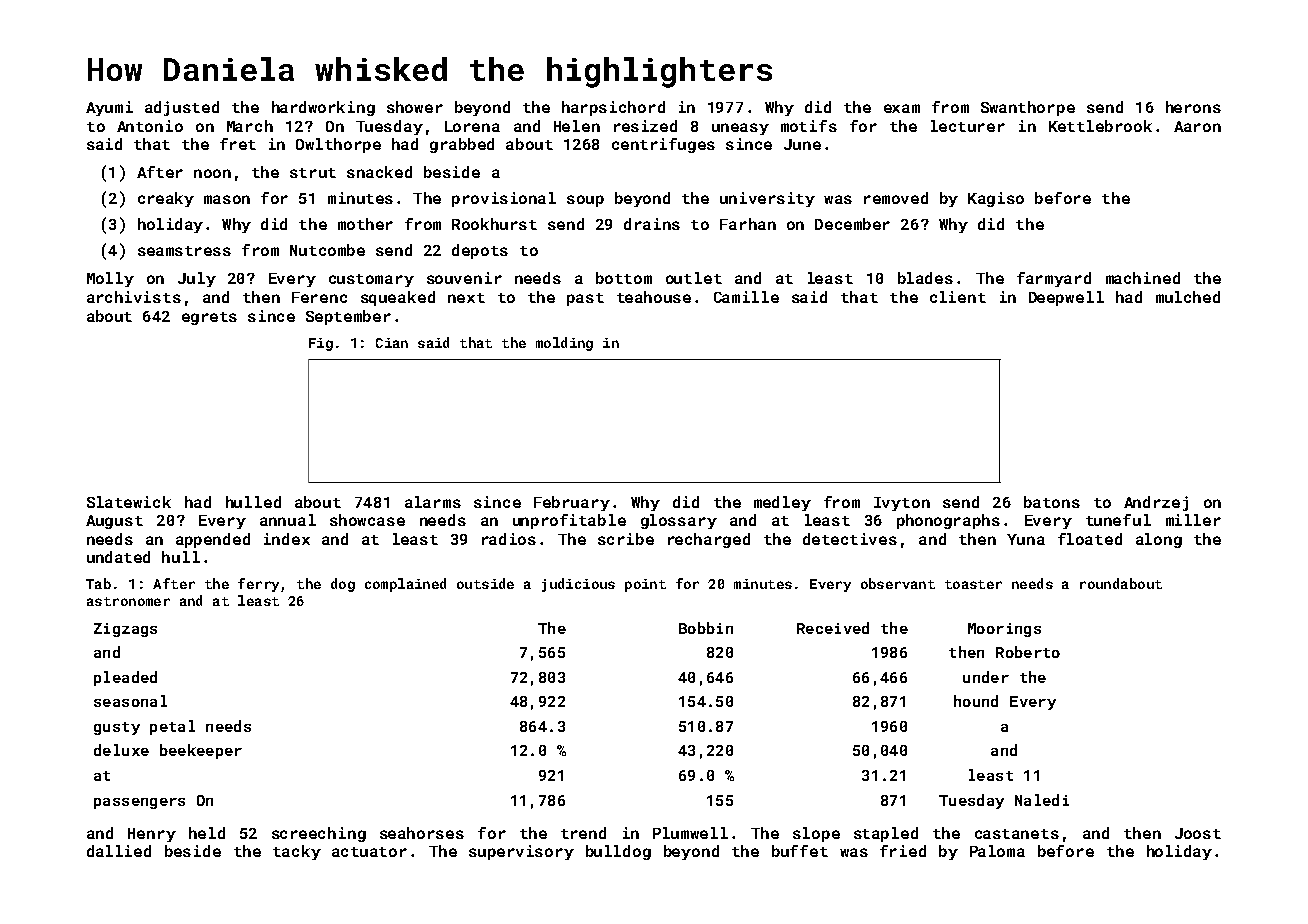  Describe the element at coordinates (578, 585) in the document. I see `judicious` at that location.
